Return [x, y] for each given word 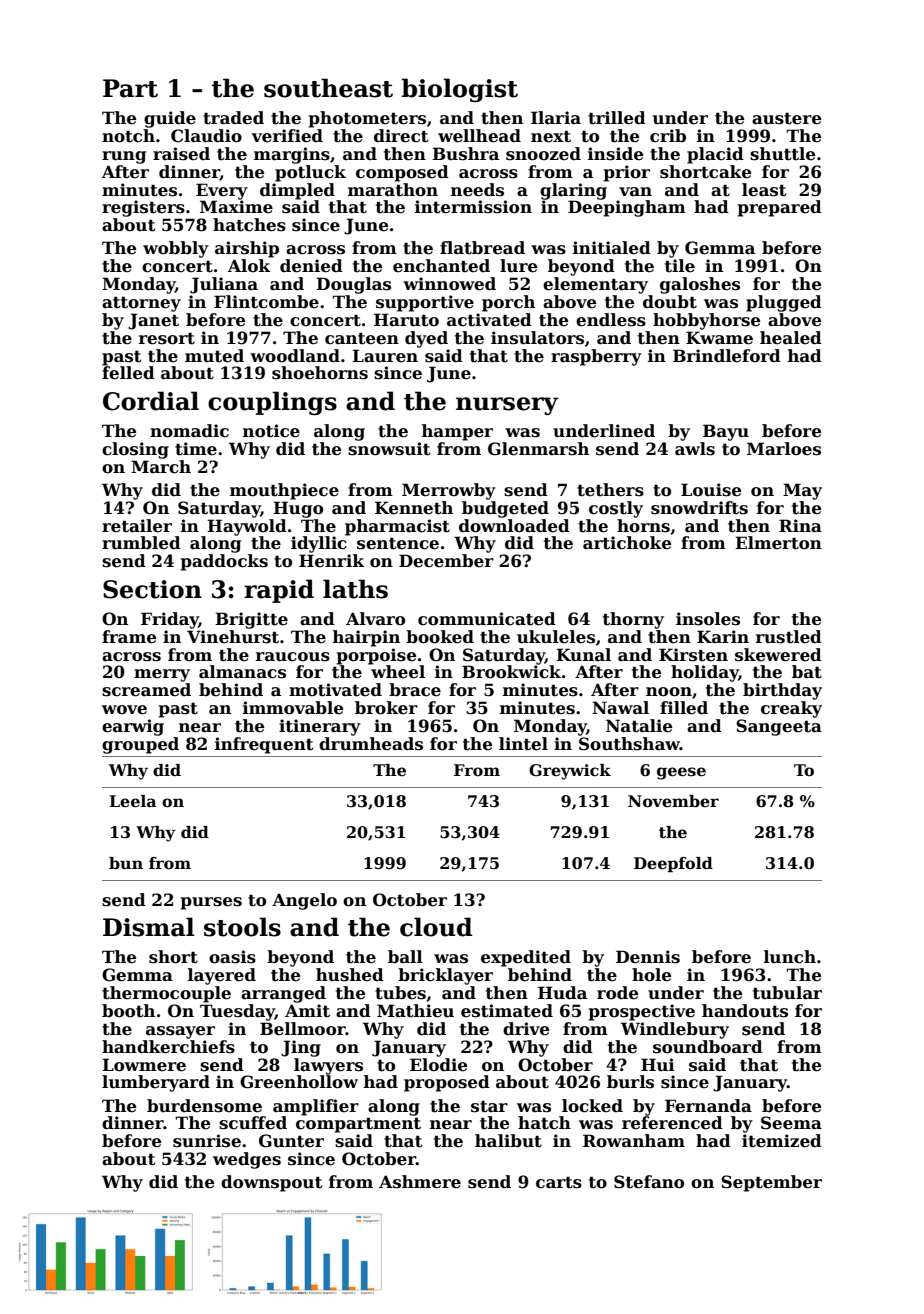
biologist [460, 90]
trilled [617, 118]
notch [128, 136]
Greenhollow [299, 1082]
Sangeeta [779, 727]
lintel [523, 744]
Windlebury [675, 1030]
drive [526, 1029]
